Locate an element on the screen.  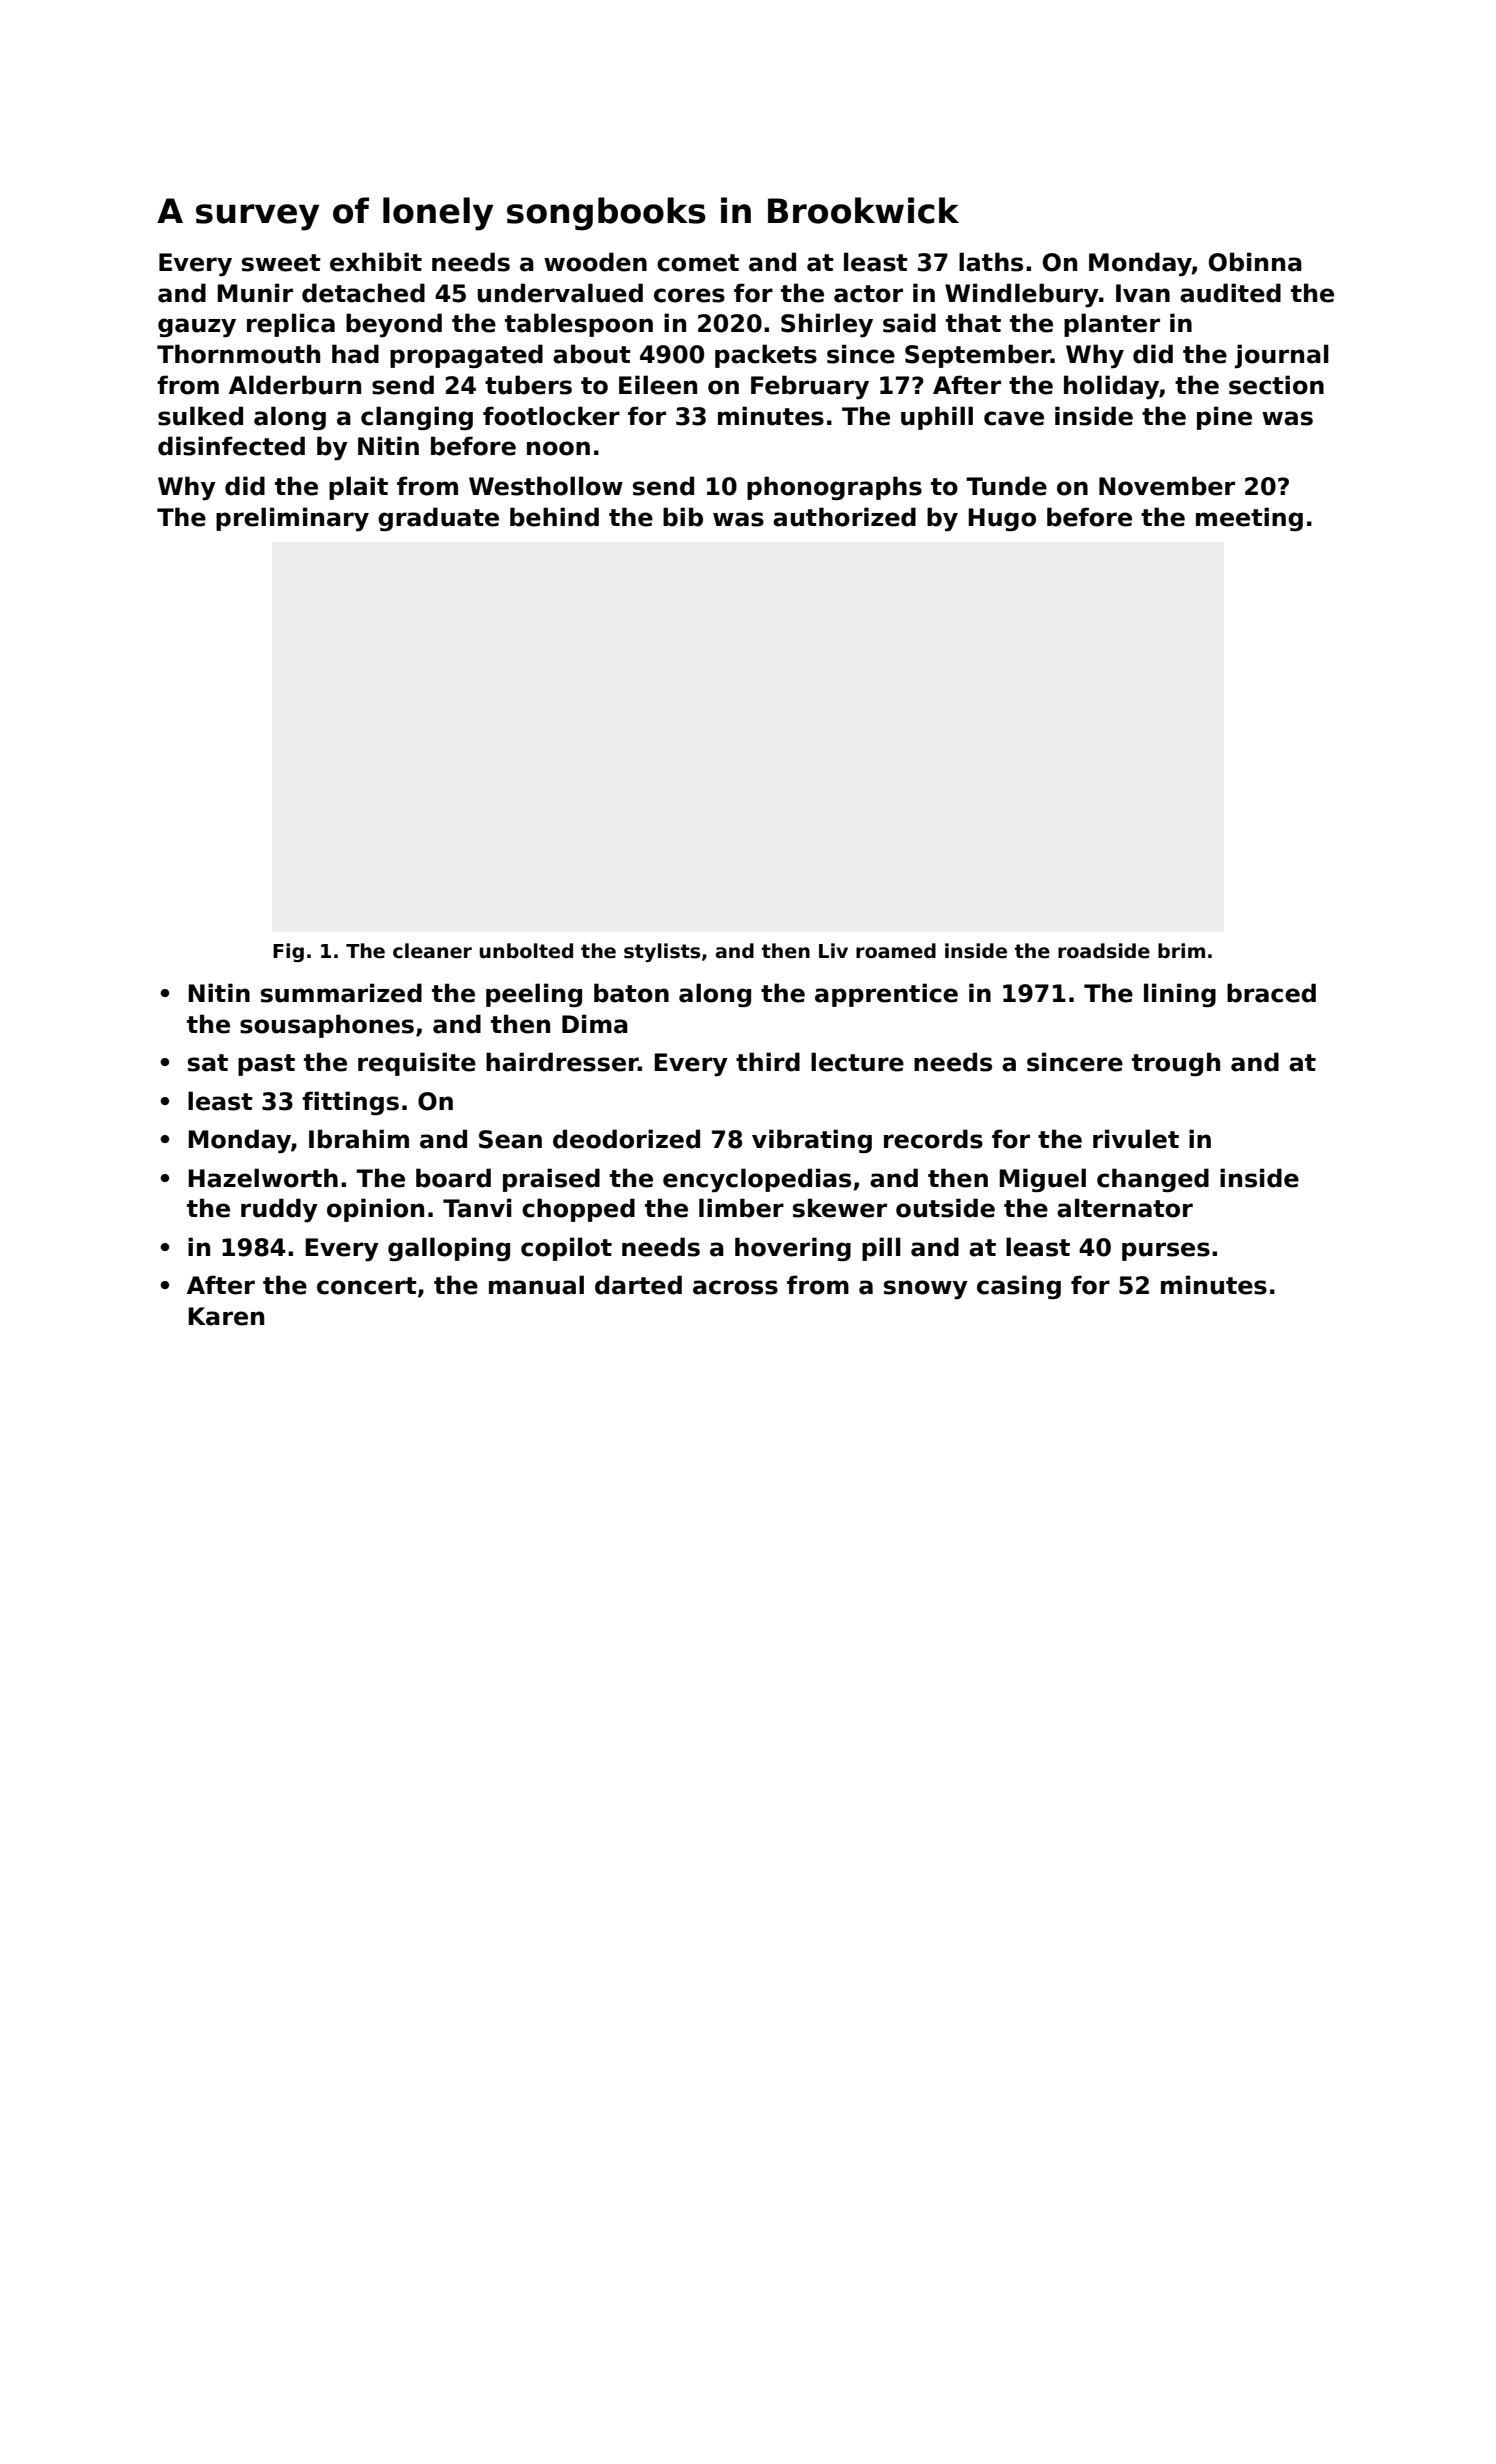
cave is located at coordinates (1014, 418).
